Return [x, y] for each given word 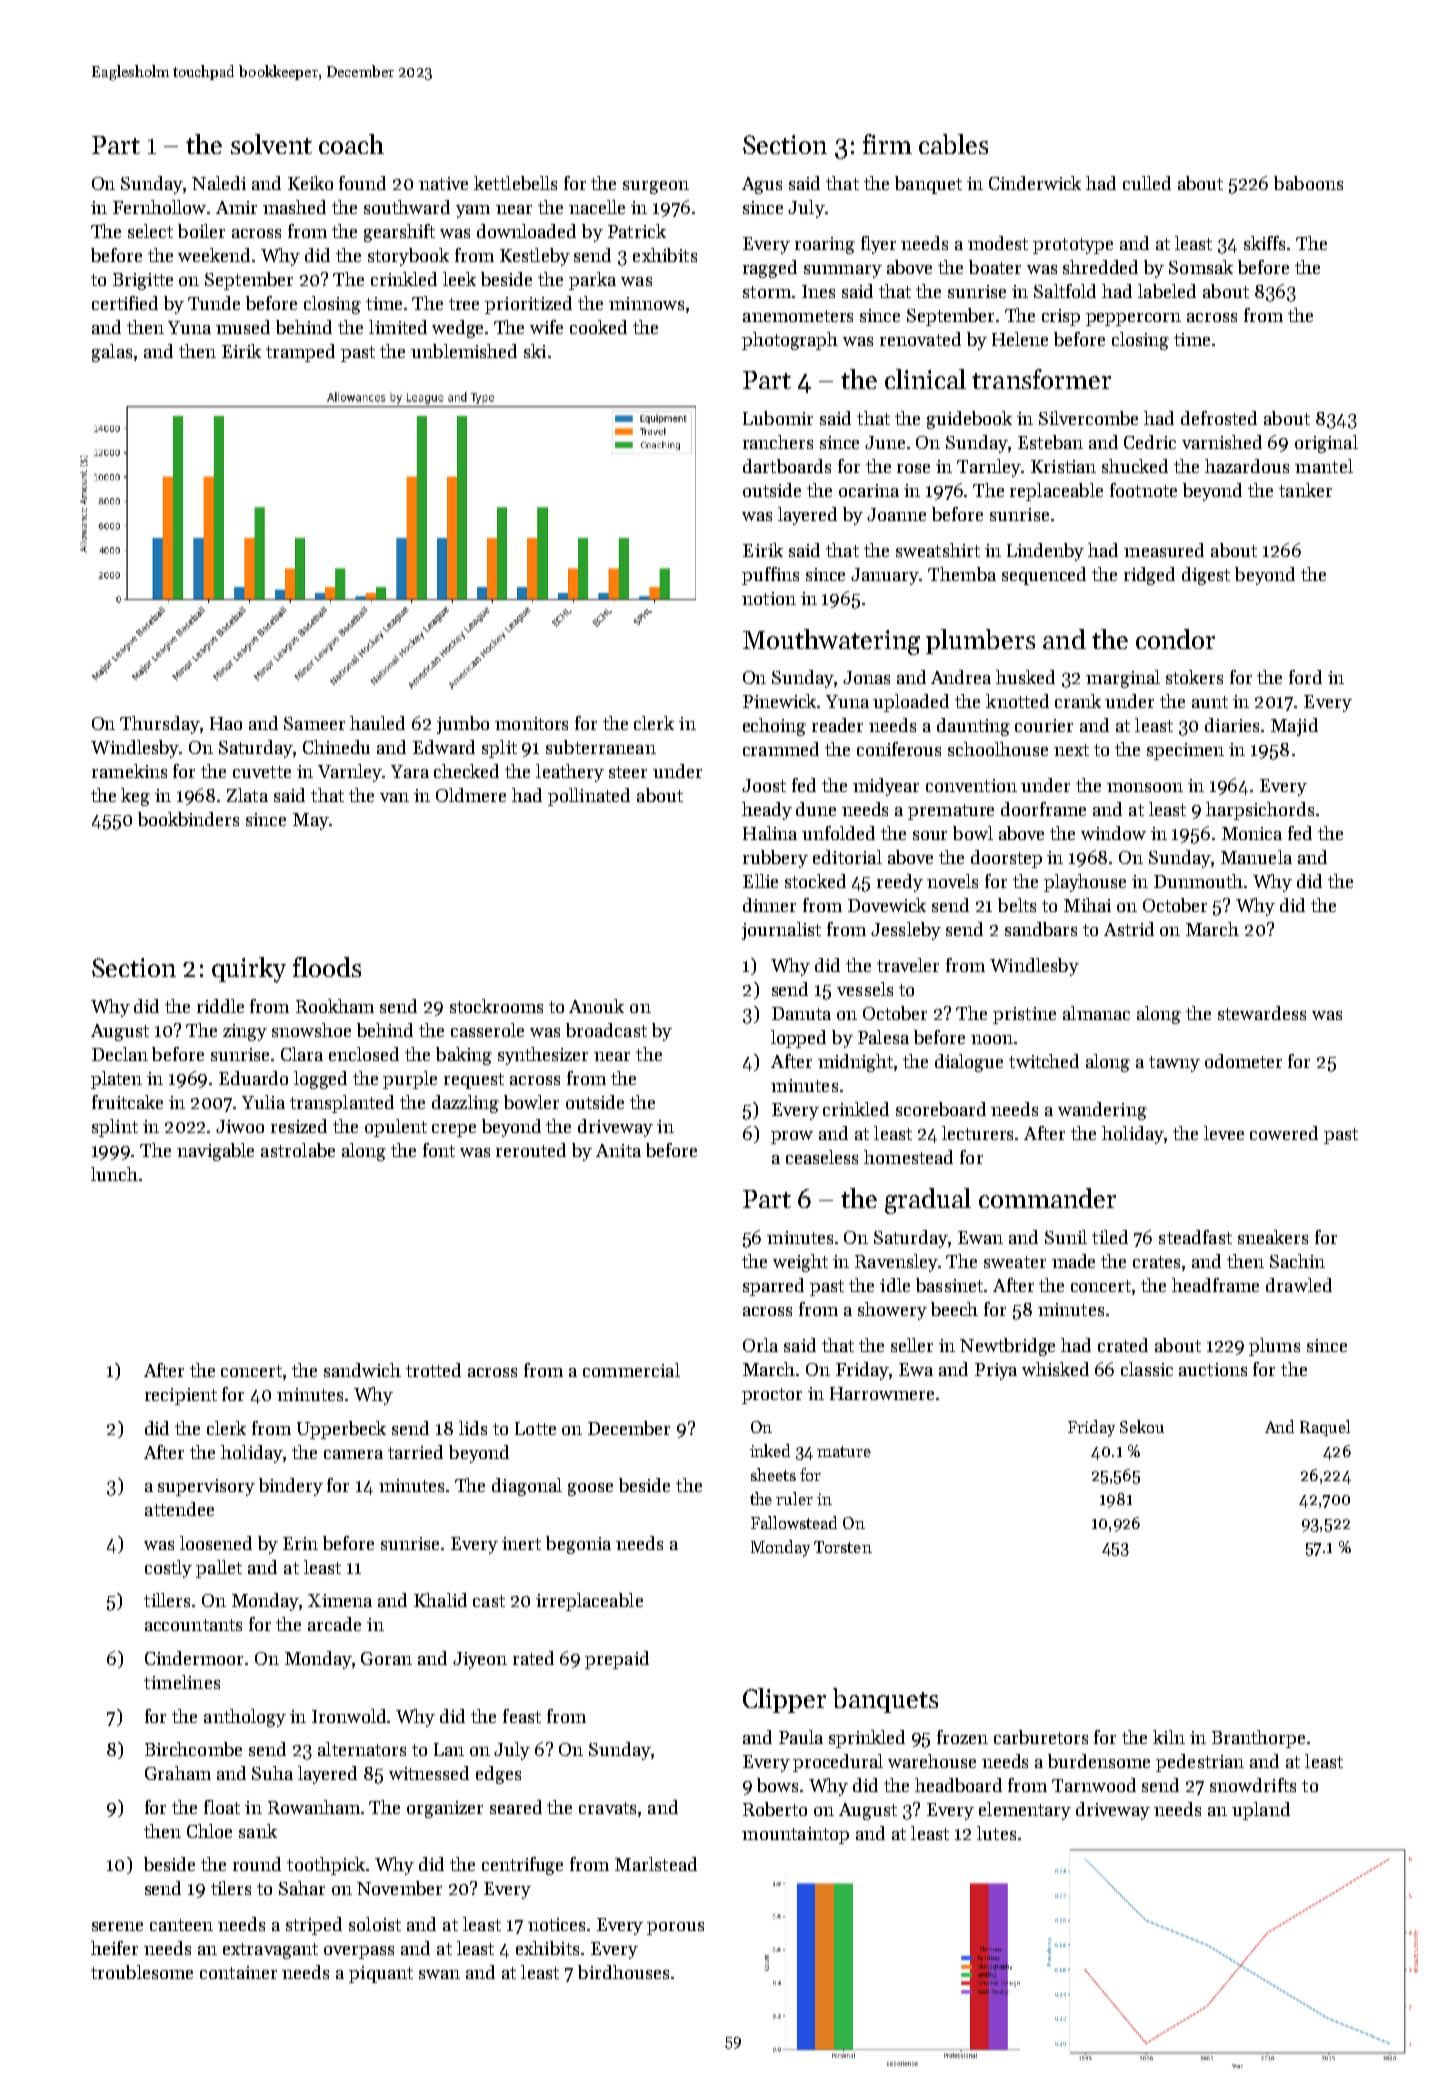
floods [327, 967]
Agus [762, 185]
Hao [226, 723]
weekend [215, 255]
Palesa [883, 1037]
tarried [415, 1452]
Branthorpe [1258, 1739]
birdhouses [623, 1972]
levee [1224, 1133]
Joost [764, 785]
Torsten [843, 1547]
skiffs [1266, 243]
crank [1078, 701]
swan [439, 1974]
